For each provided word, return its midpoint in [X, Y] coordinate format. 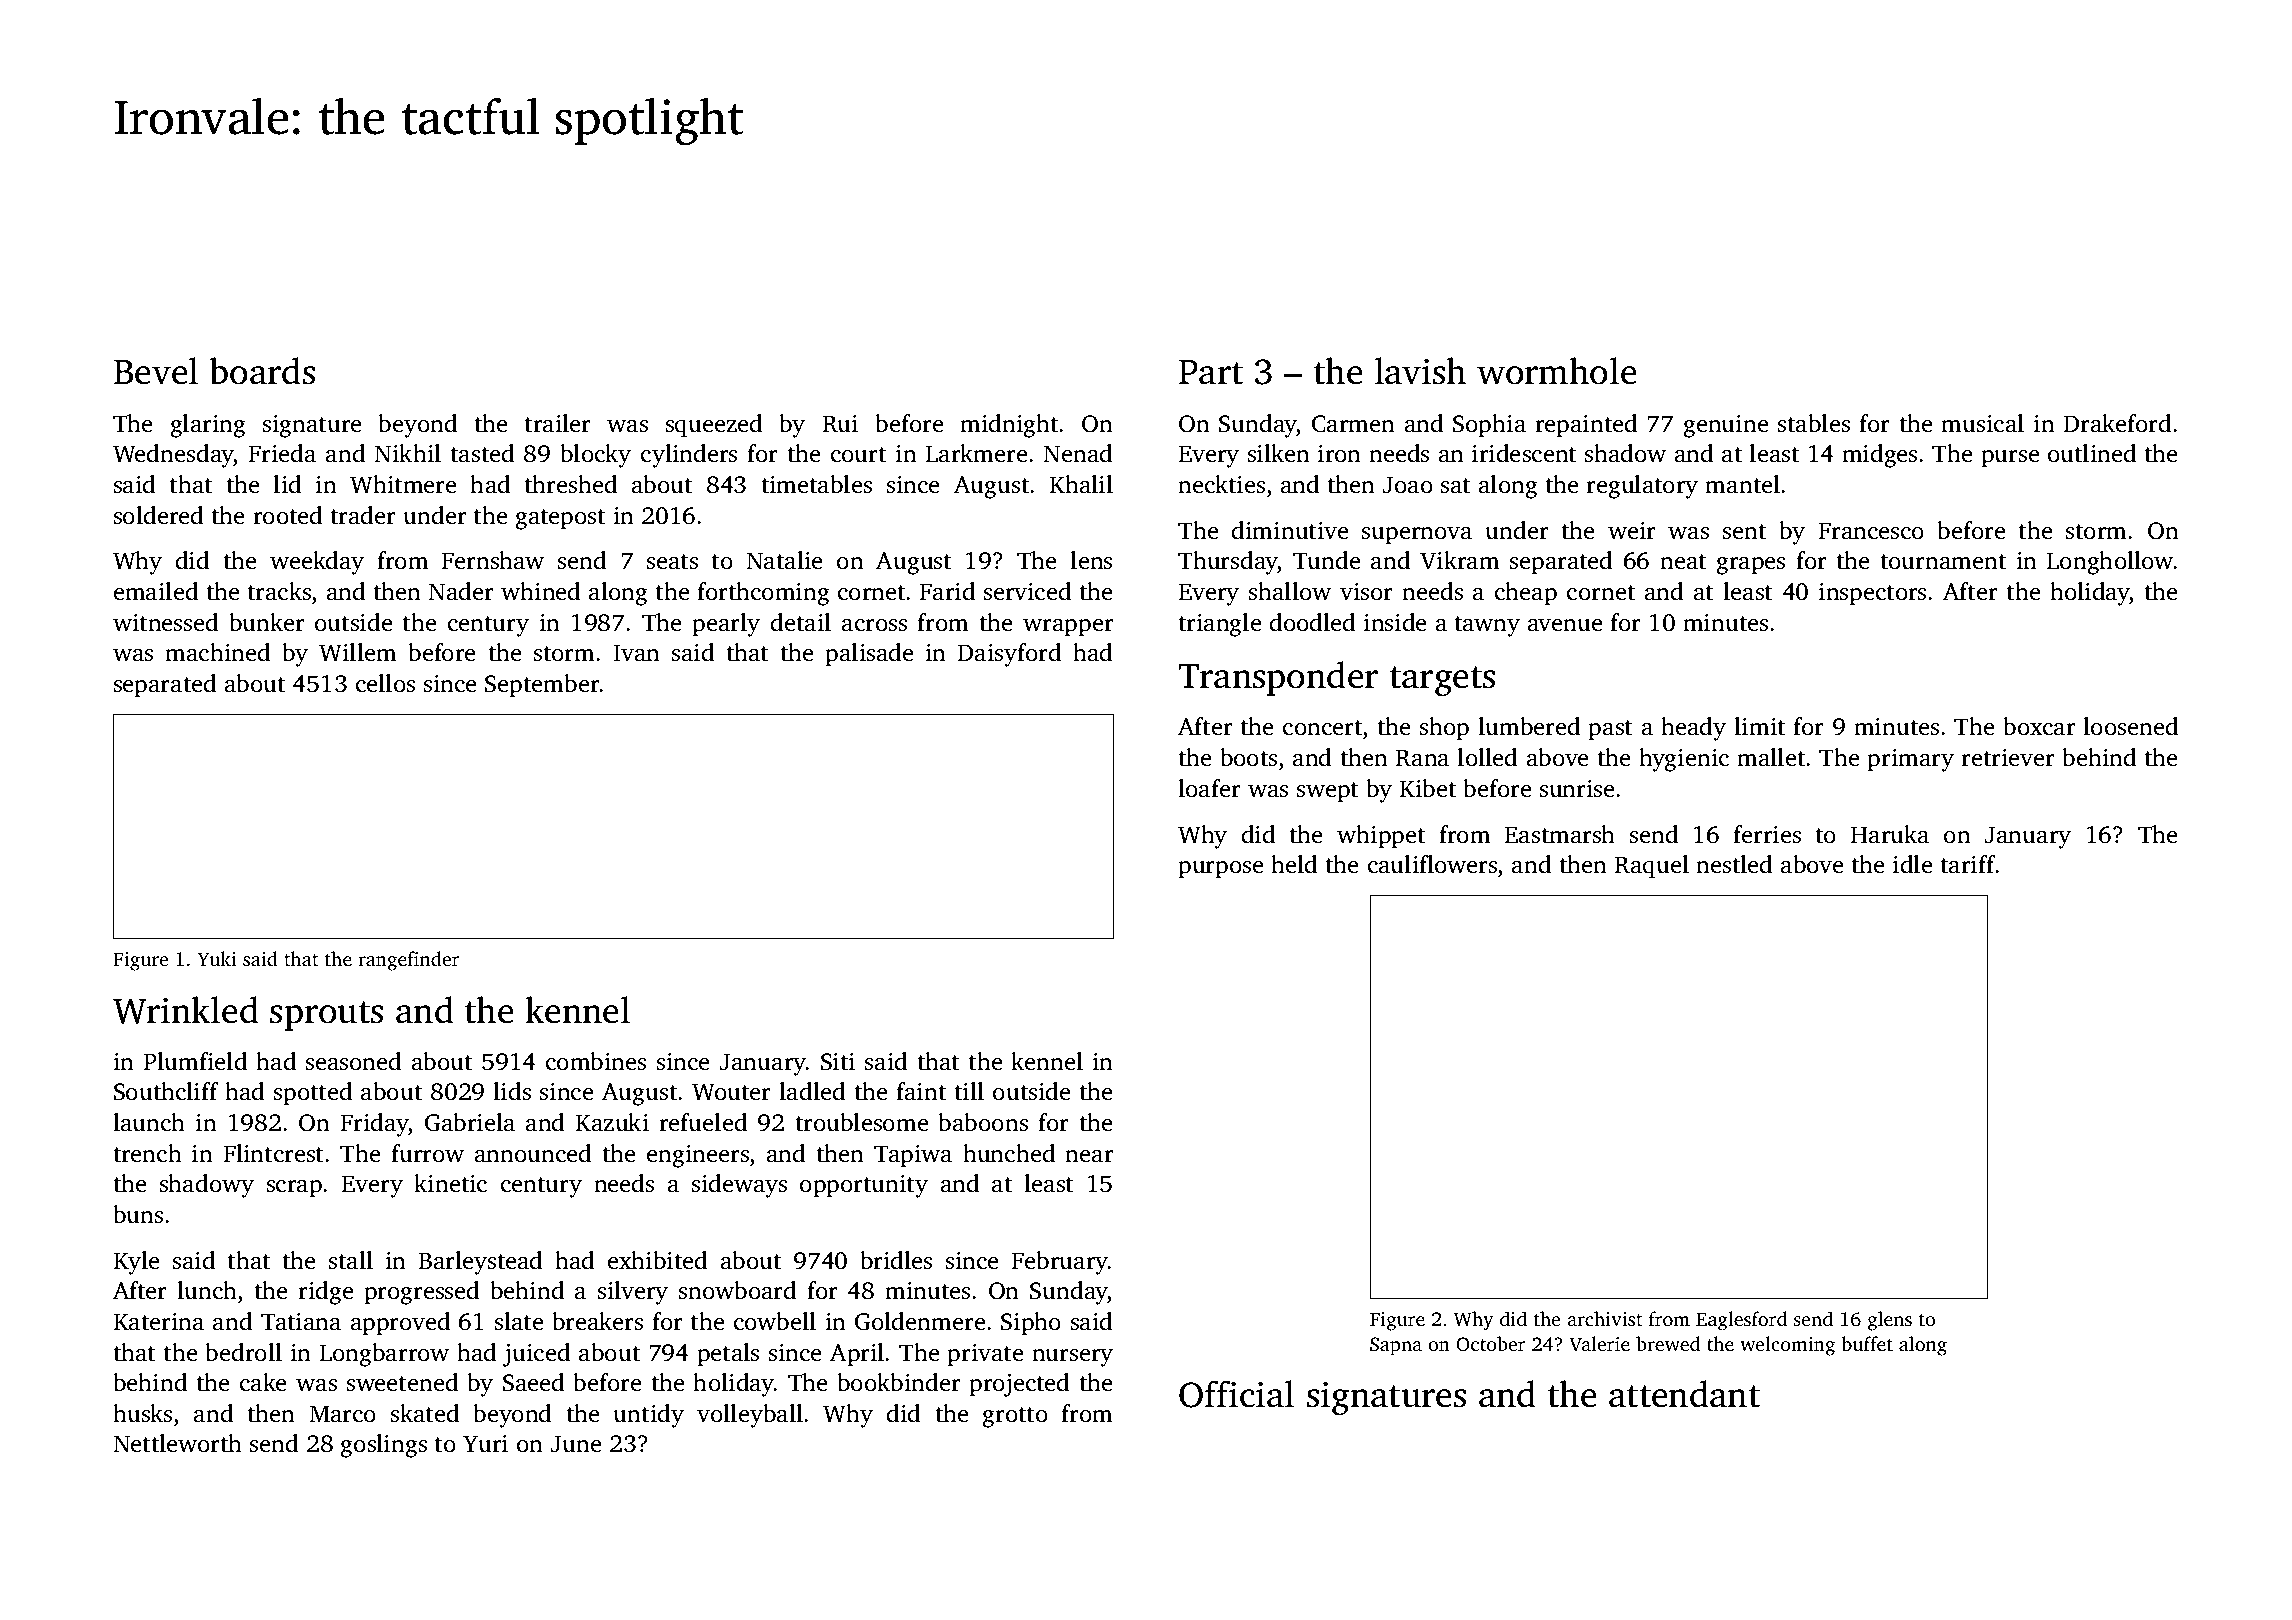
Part [1211, 372]
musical [1982, 423]
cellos [385, 683]
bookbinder [899, 1382]
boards [262, 371]
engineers [698, 1156]
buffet [1867, 1343]
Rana [1422, 758]
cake [263, 1382]
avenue [1565, 625]
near [1089, 1156]
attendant [1684, 1394]
